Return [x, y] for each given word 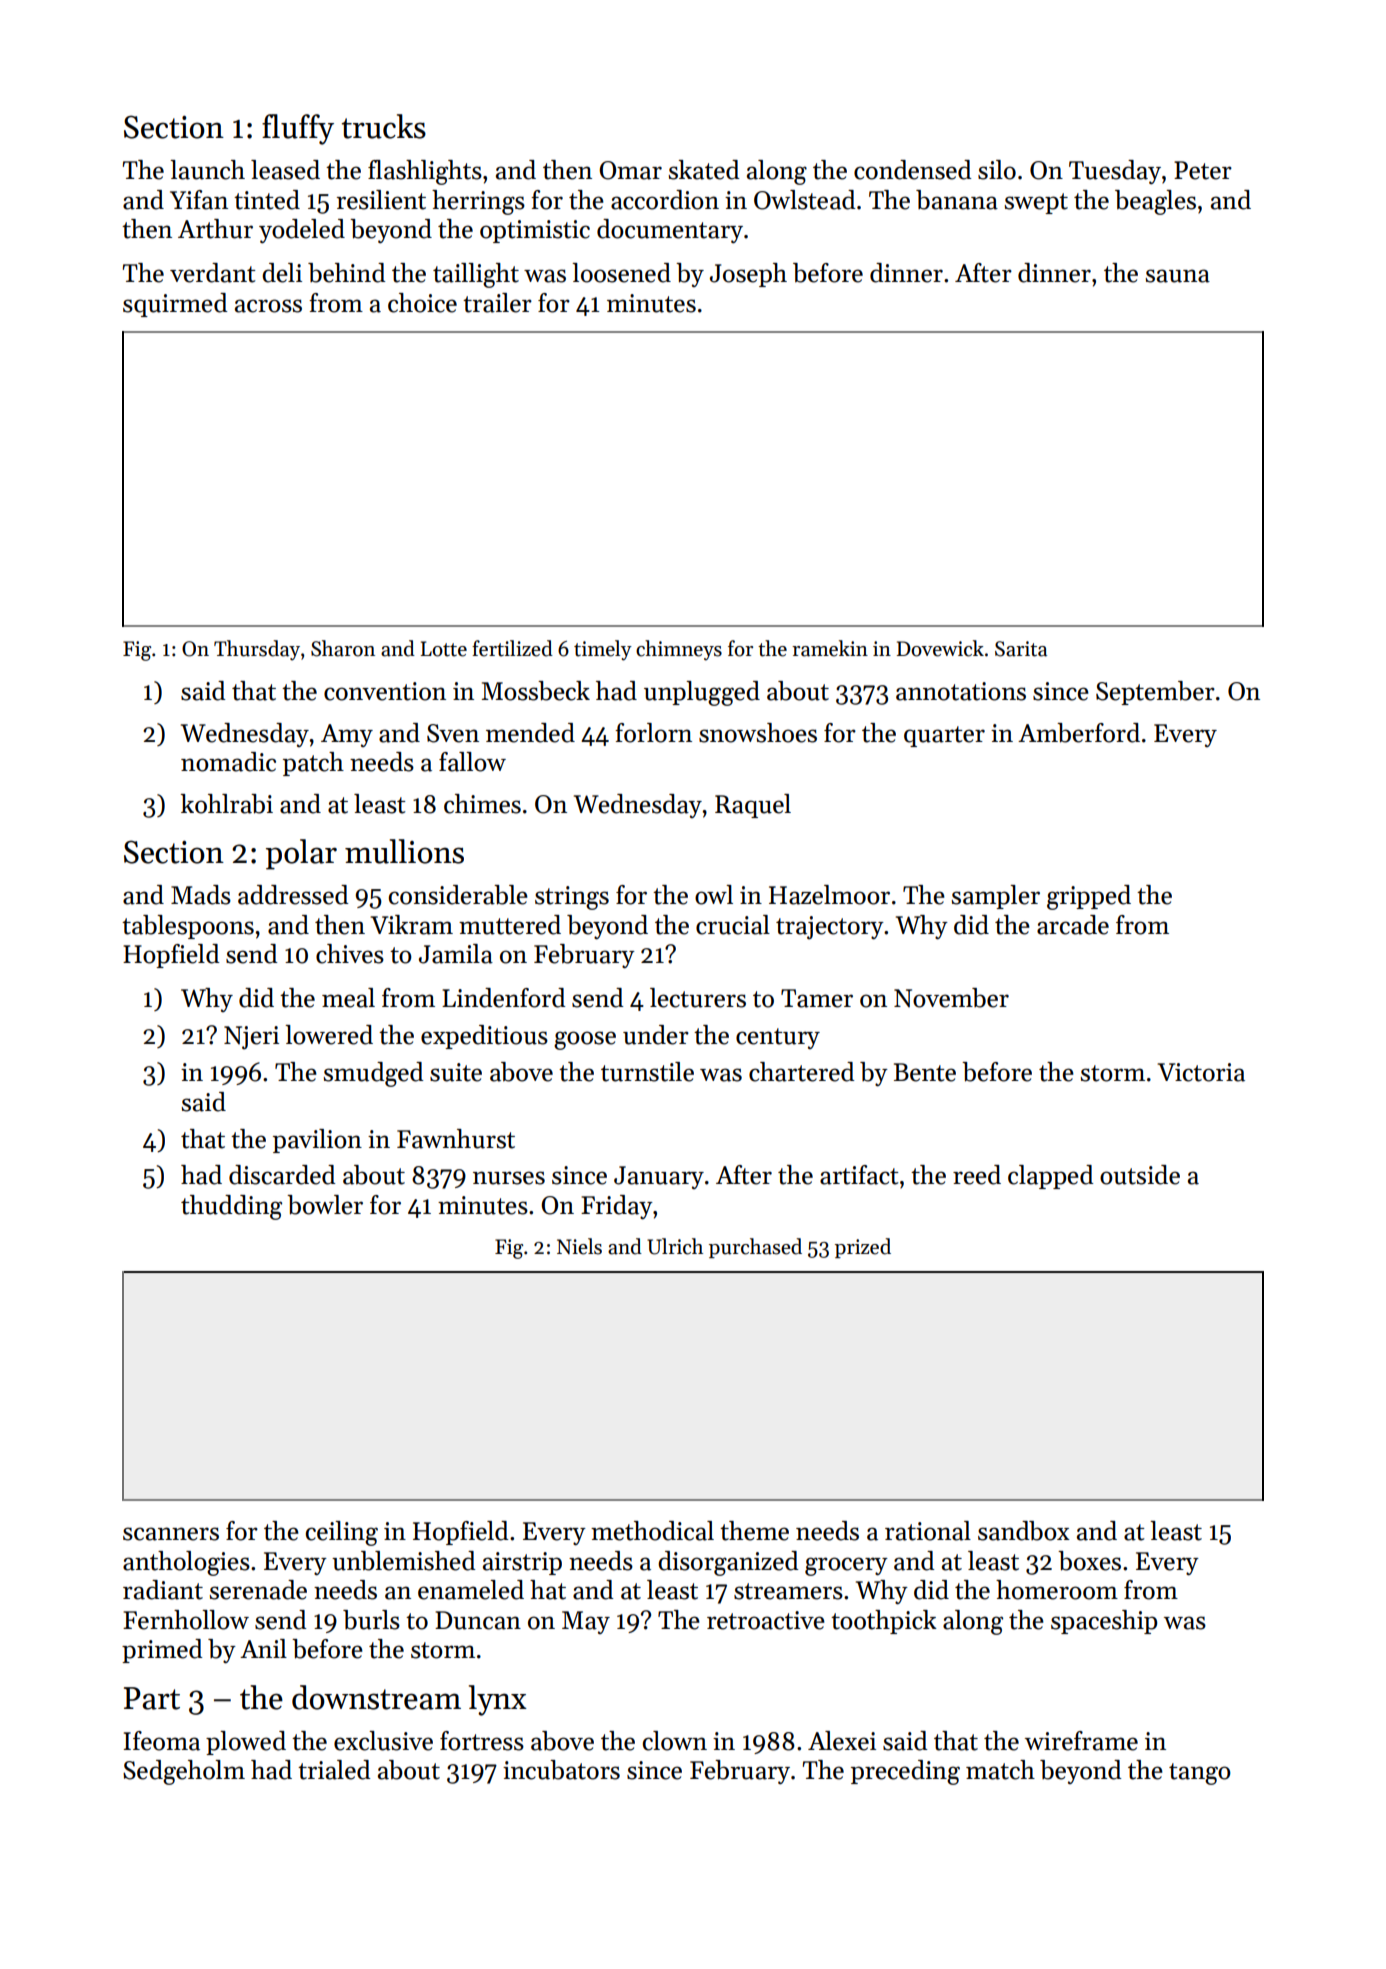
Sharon [343, 648]
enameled [471, 1590]
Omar [630, 170]
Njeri [251, 1038]
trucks [384, 126]
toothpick [884, 1622]
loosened [621, 273]
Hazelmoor [829, 895]
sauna [1178, 276]
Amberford [1079, 733]
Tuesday [1115, 172]
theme [754, 1531]
